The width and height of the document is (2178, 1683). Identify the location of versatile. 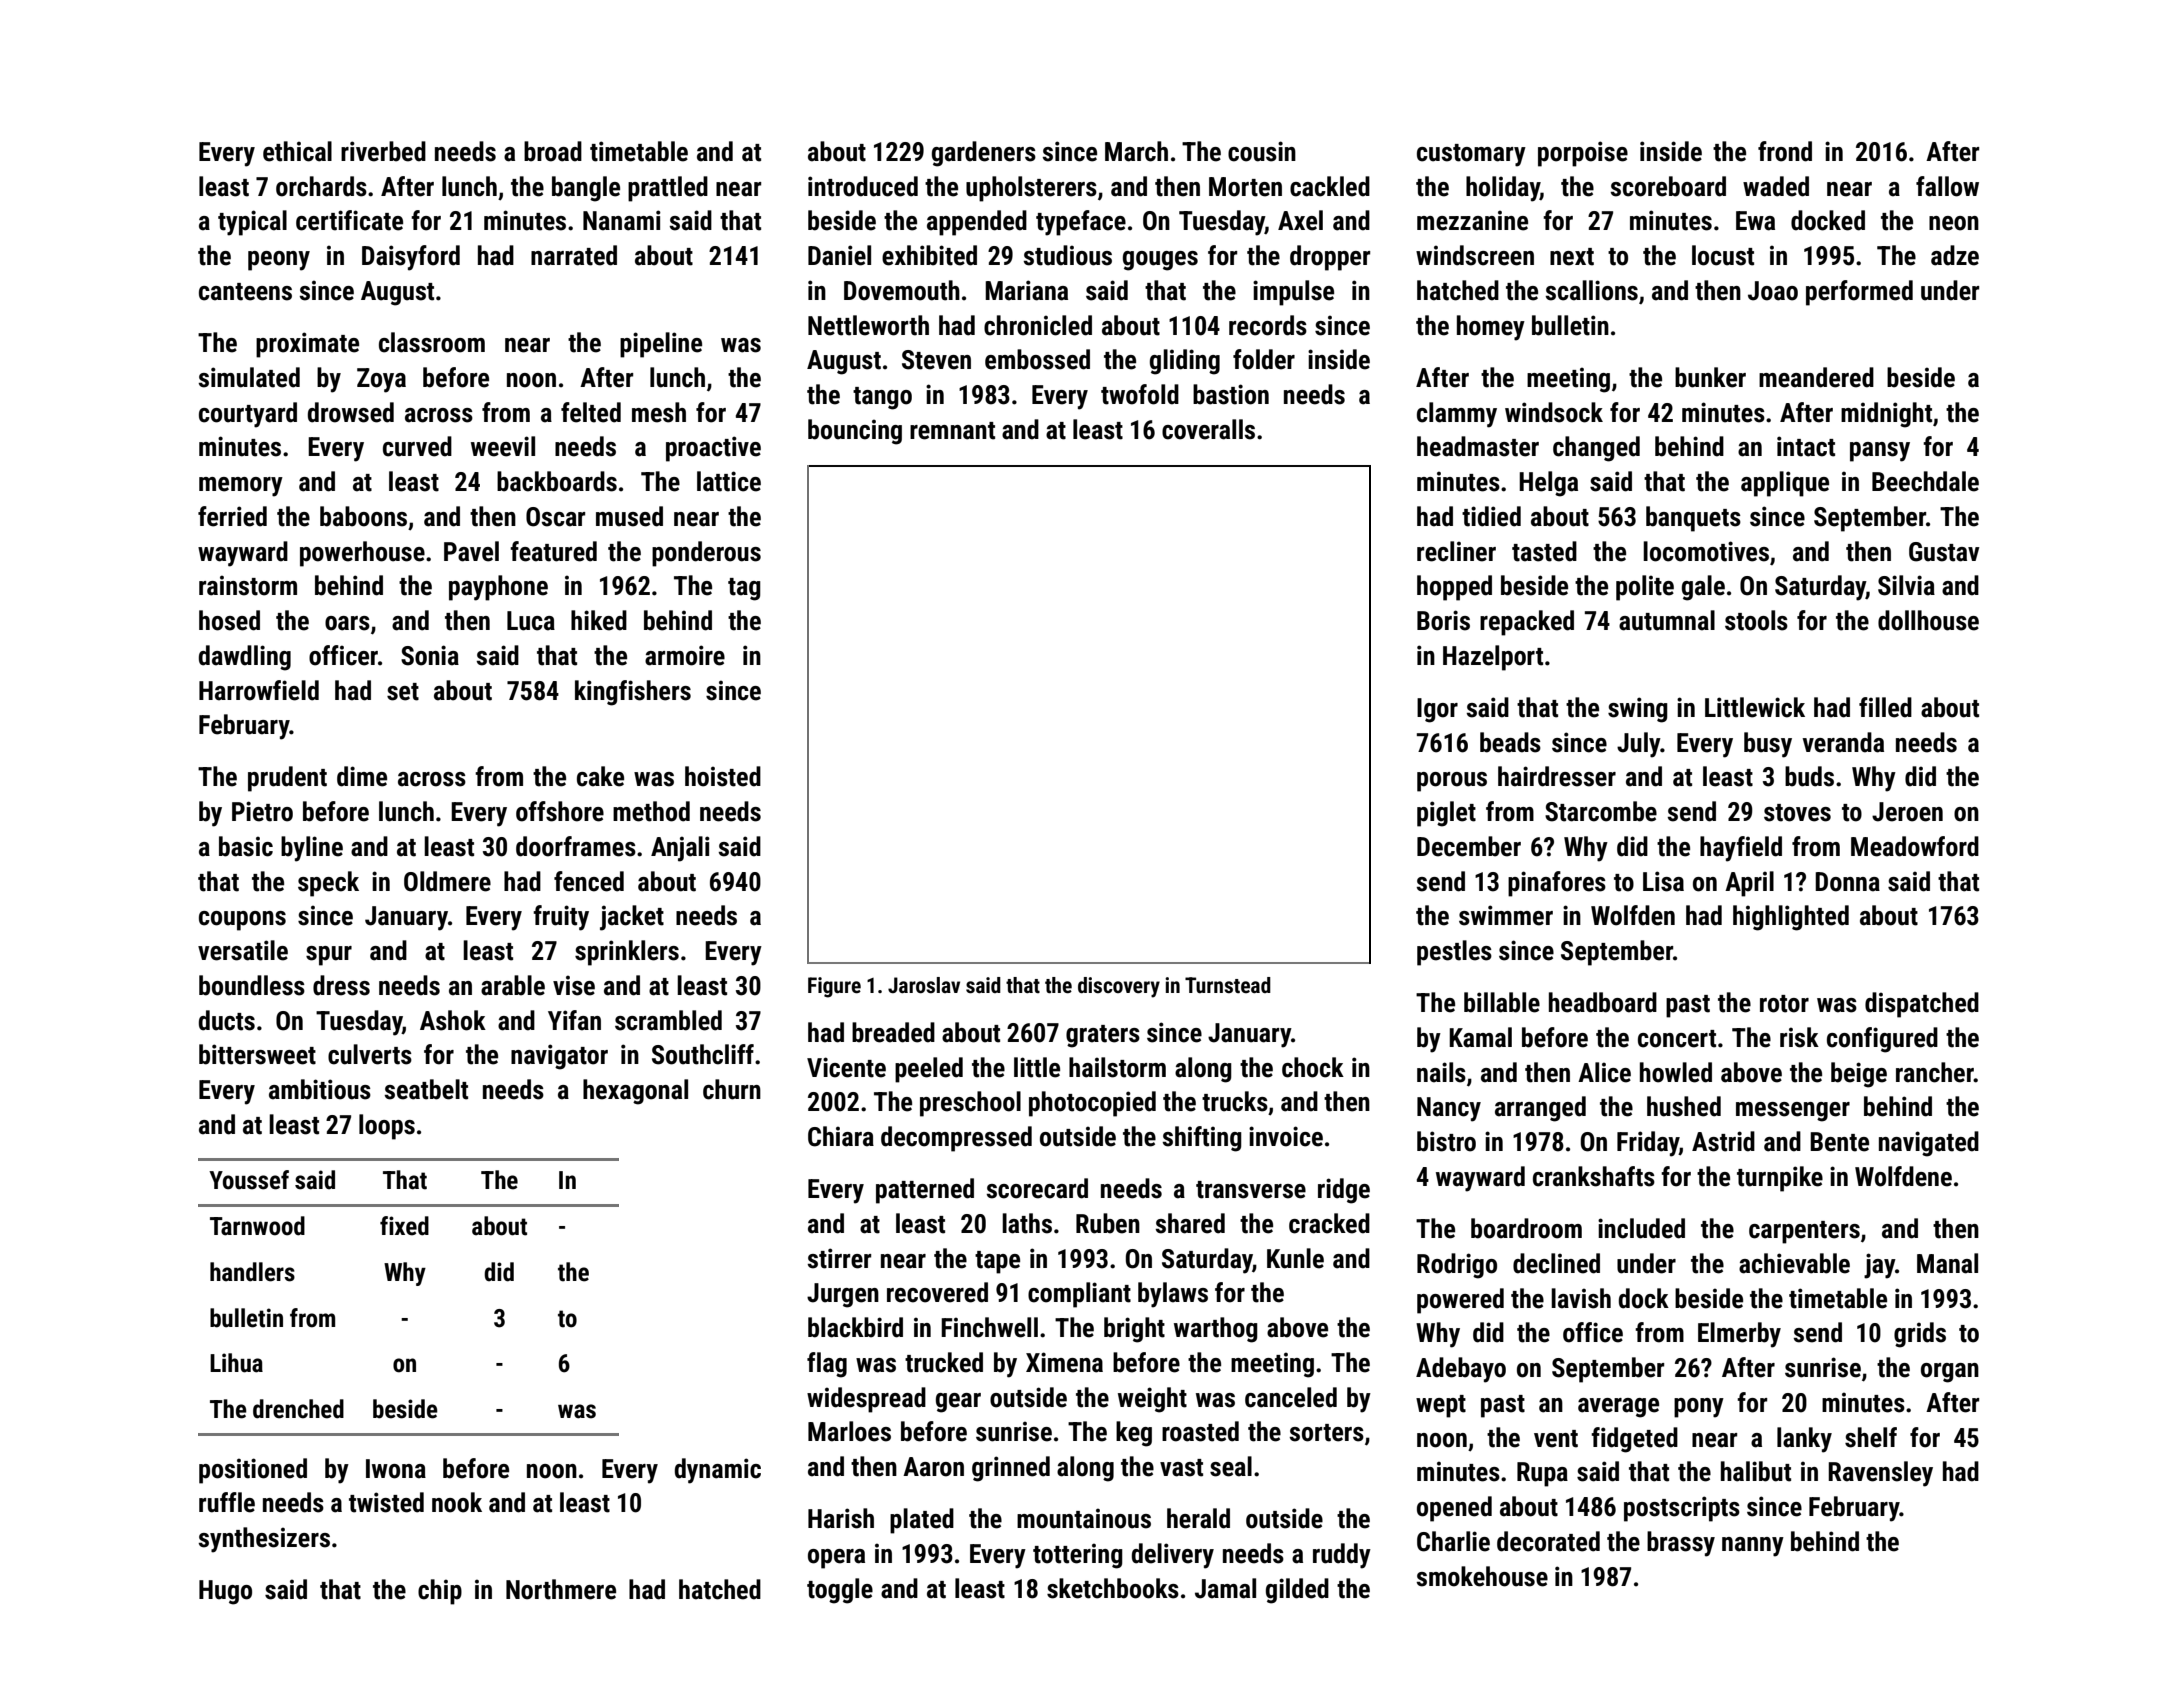
(243, 950).
